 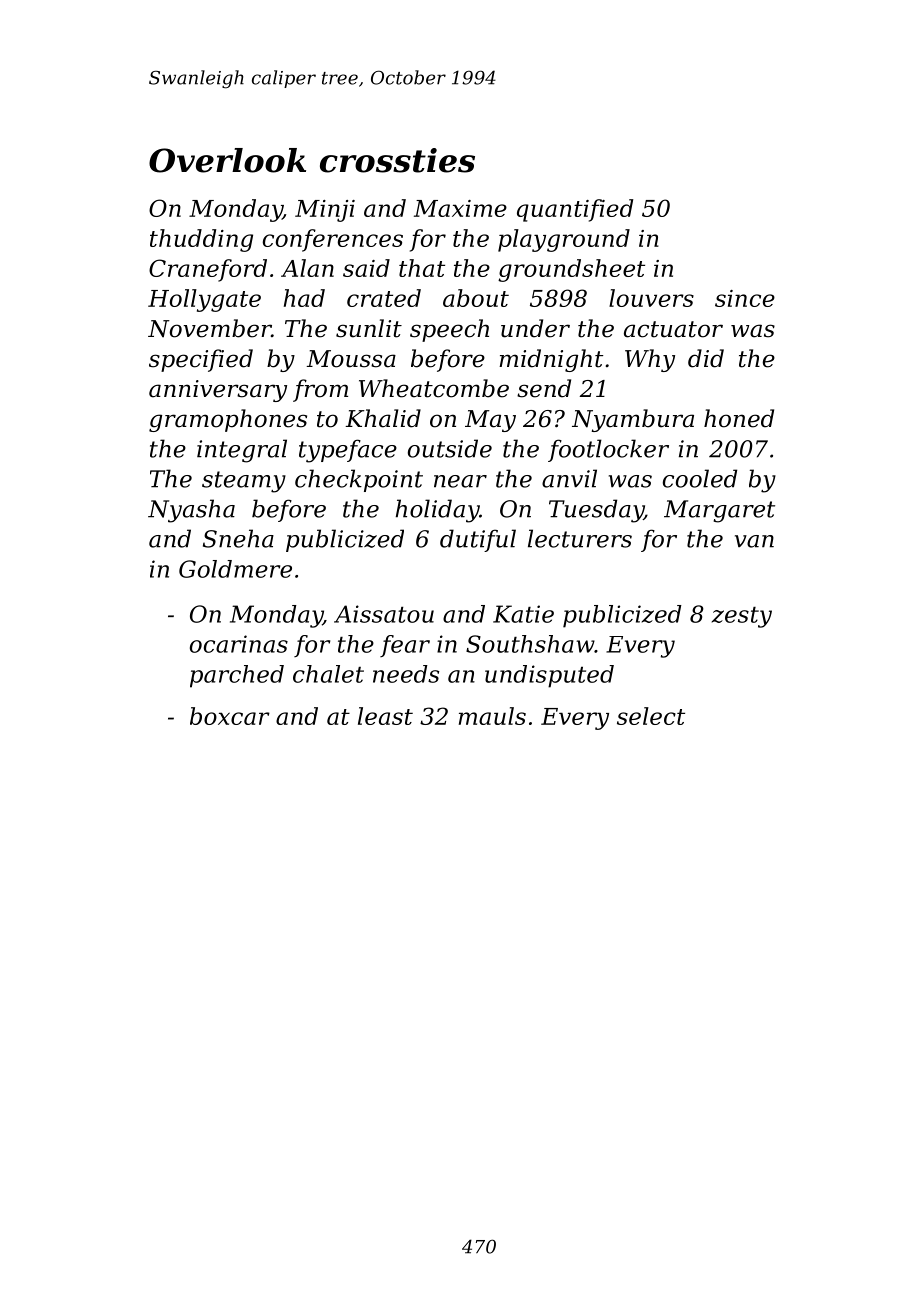 What do you see at coordinates (569, 478) in the page?
I see `anvil` at bounding box center [569, 478].
